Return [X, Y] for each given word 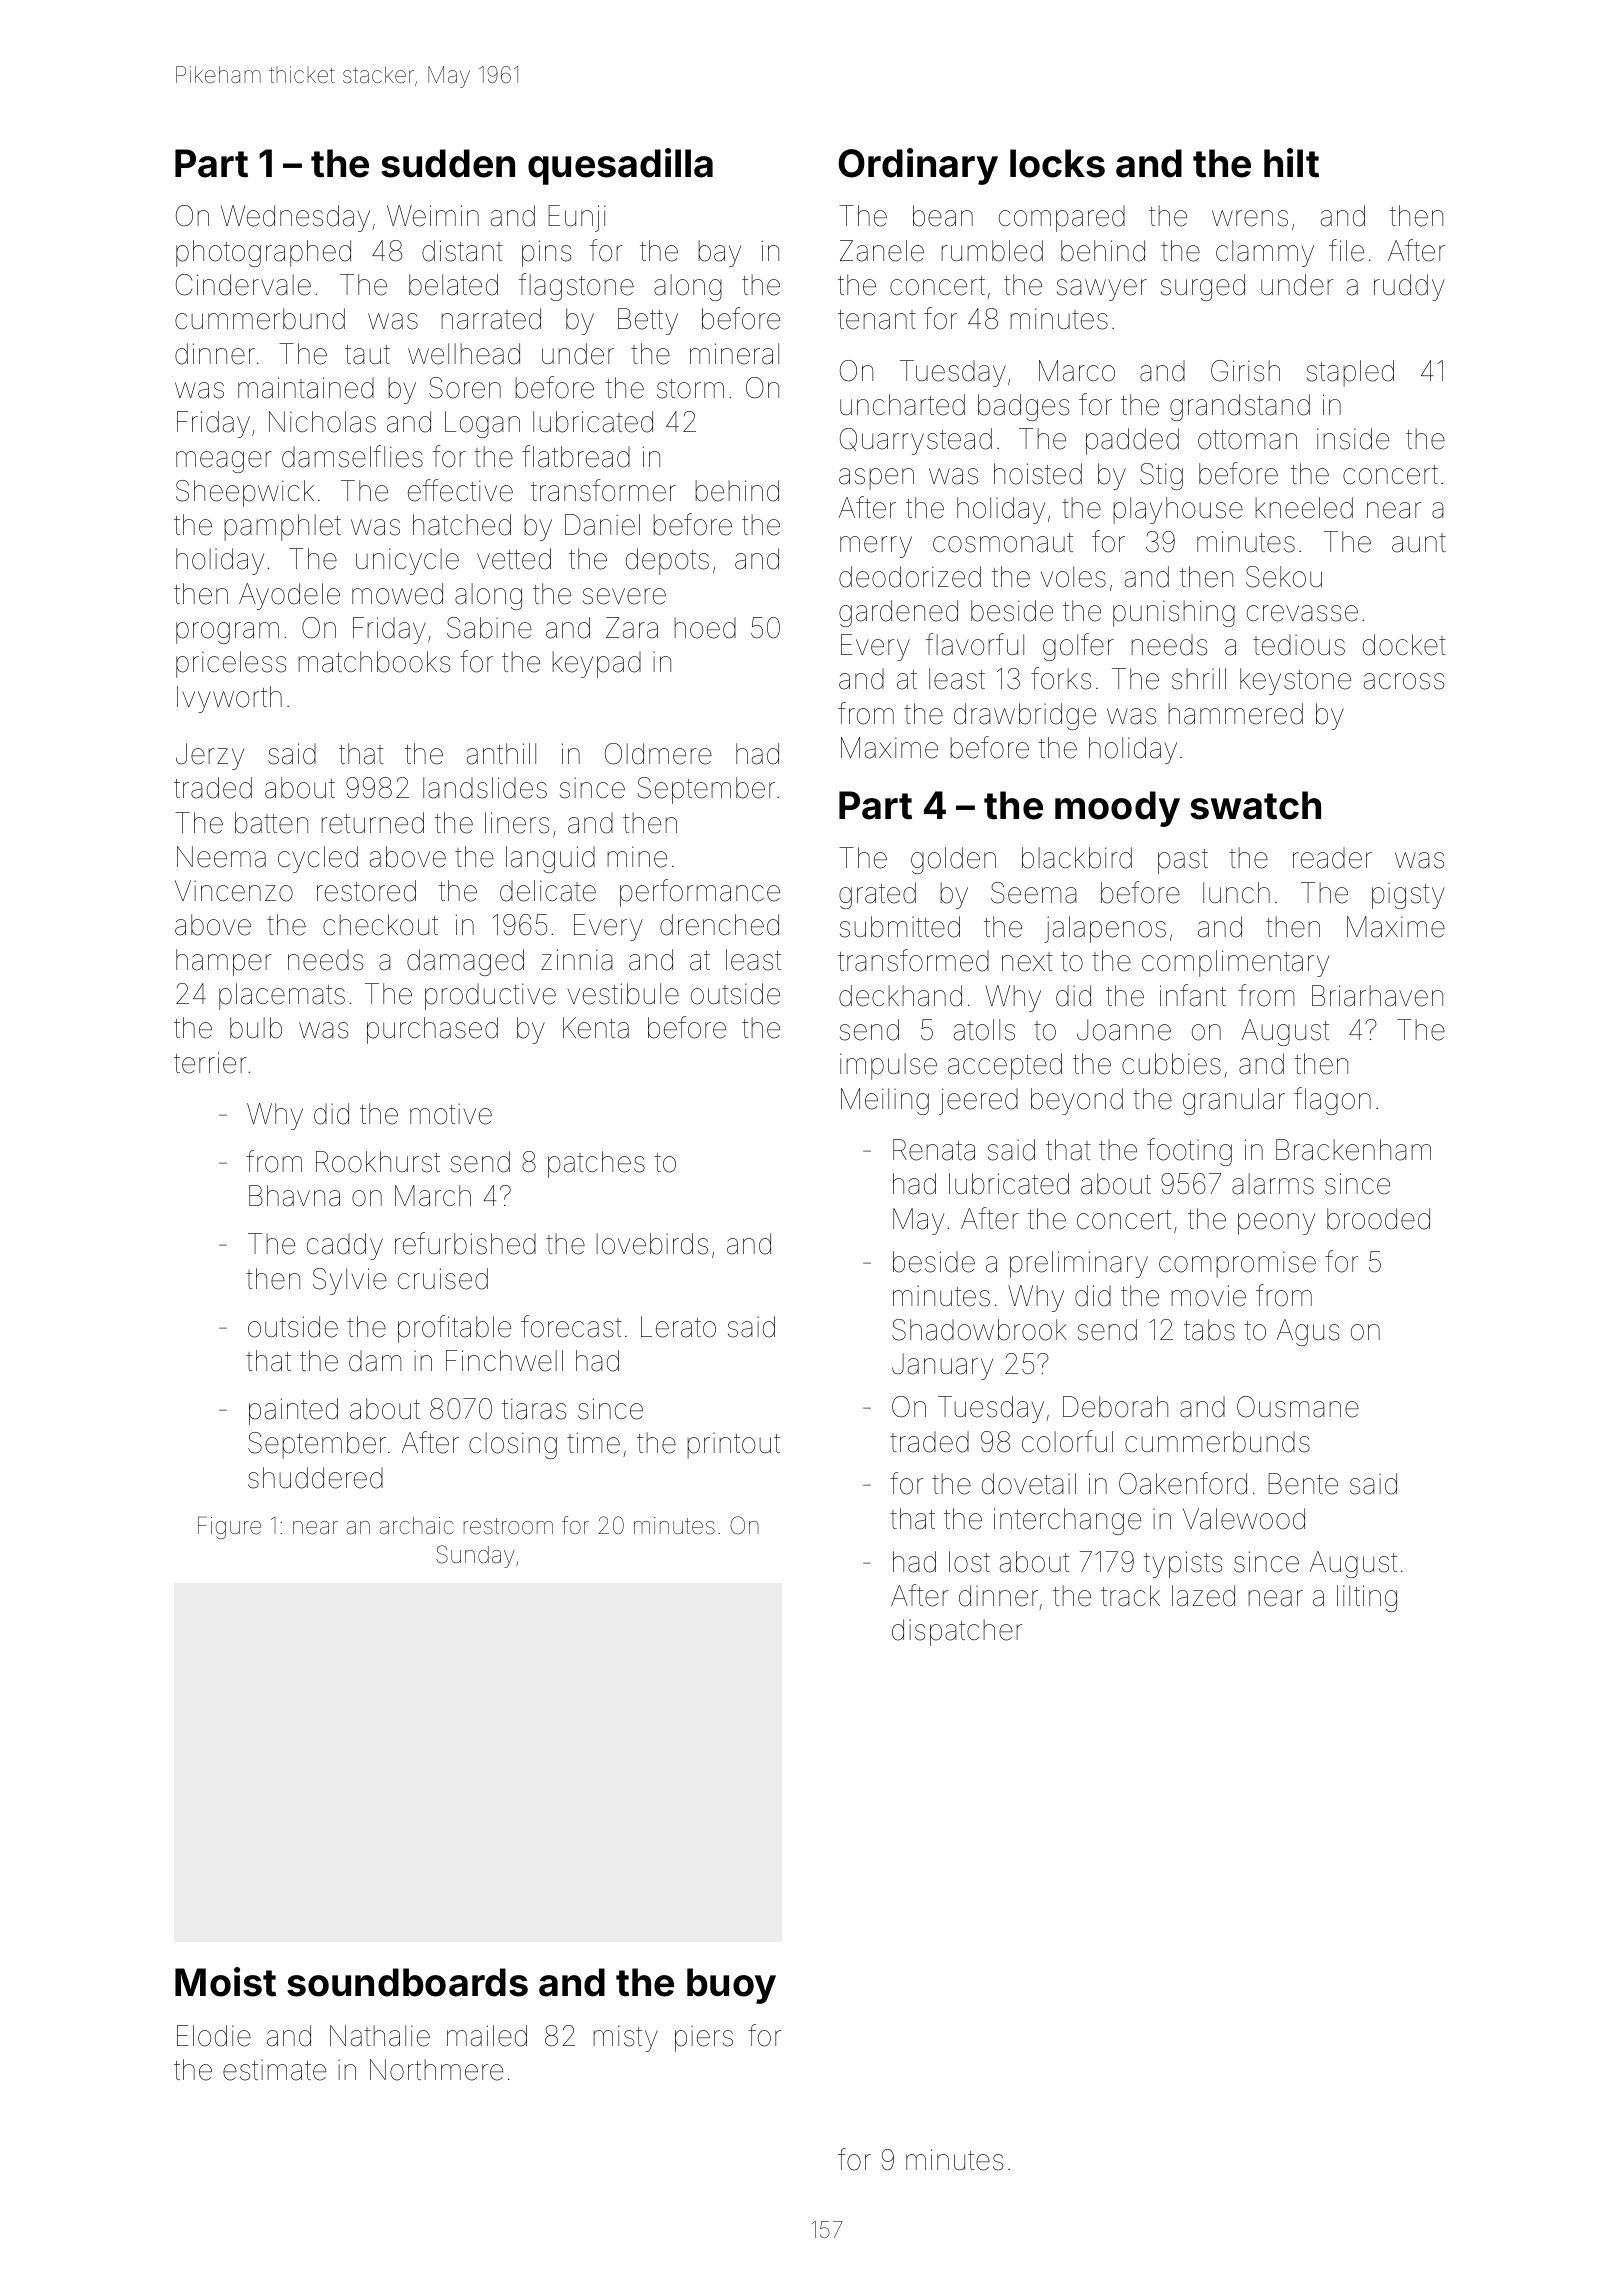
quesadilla [620, 166]
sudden [448, 163]
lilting [1367, 1598]
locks [1057, 163]
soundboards [407, 1982]
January [942, 1366]
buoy [731, 1986]
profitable [454, 1329]
